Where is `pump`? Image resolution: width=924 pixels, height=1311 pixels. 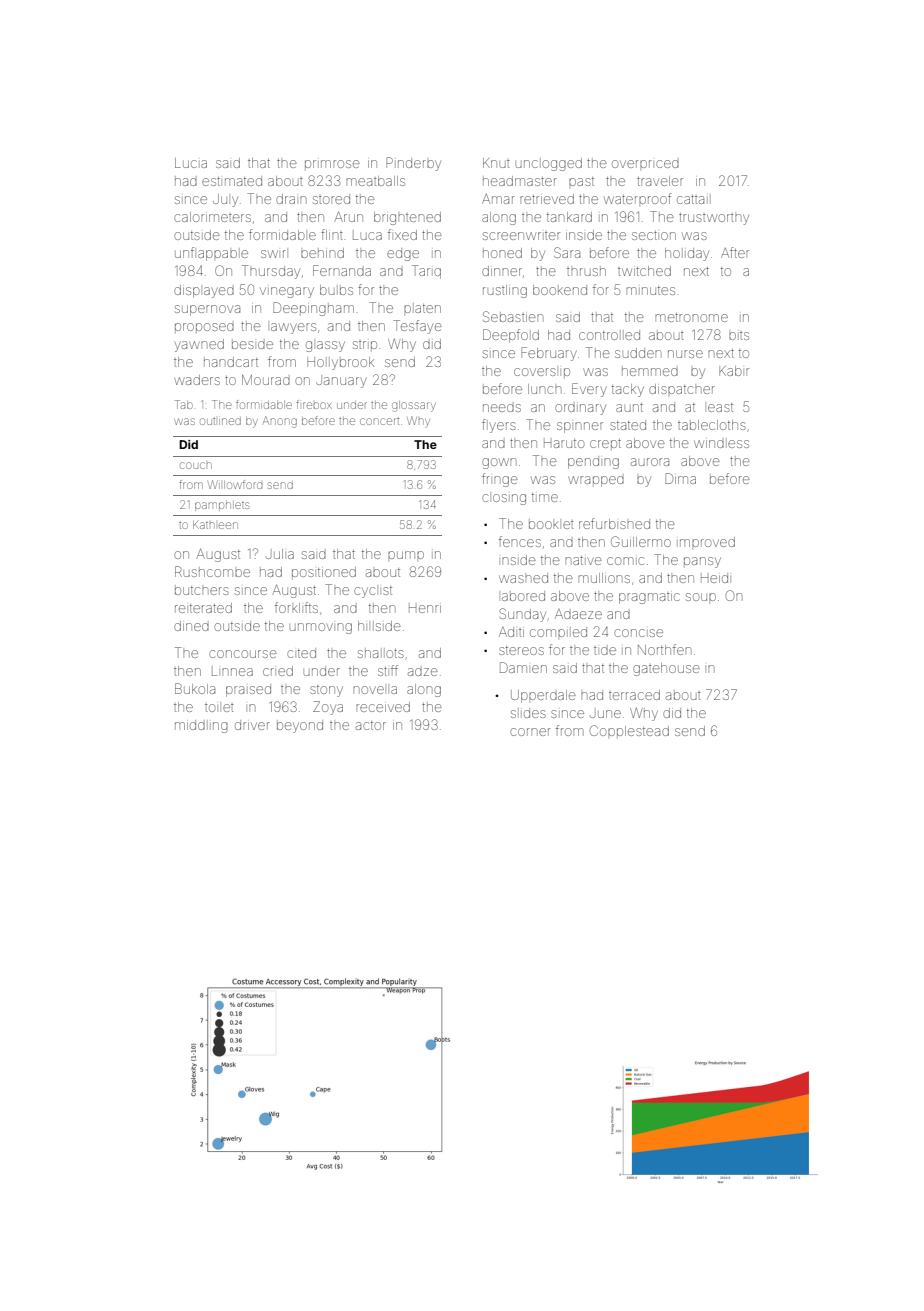
pump is located at coordinates (406, 555).
